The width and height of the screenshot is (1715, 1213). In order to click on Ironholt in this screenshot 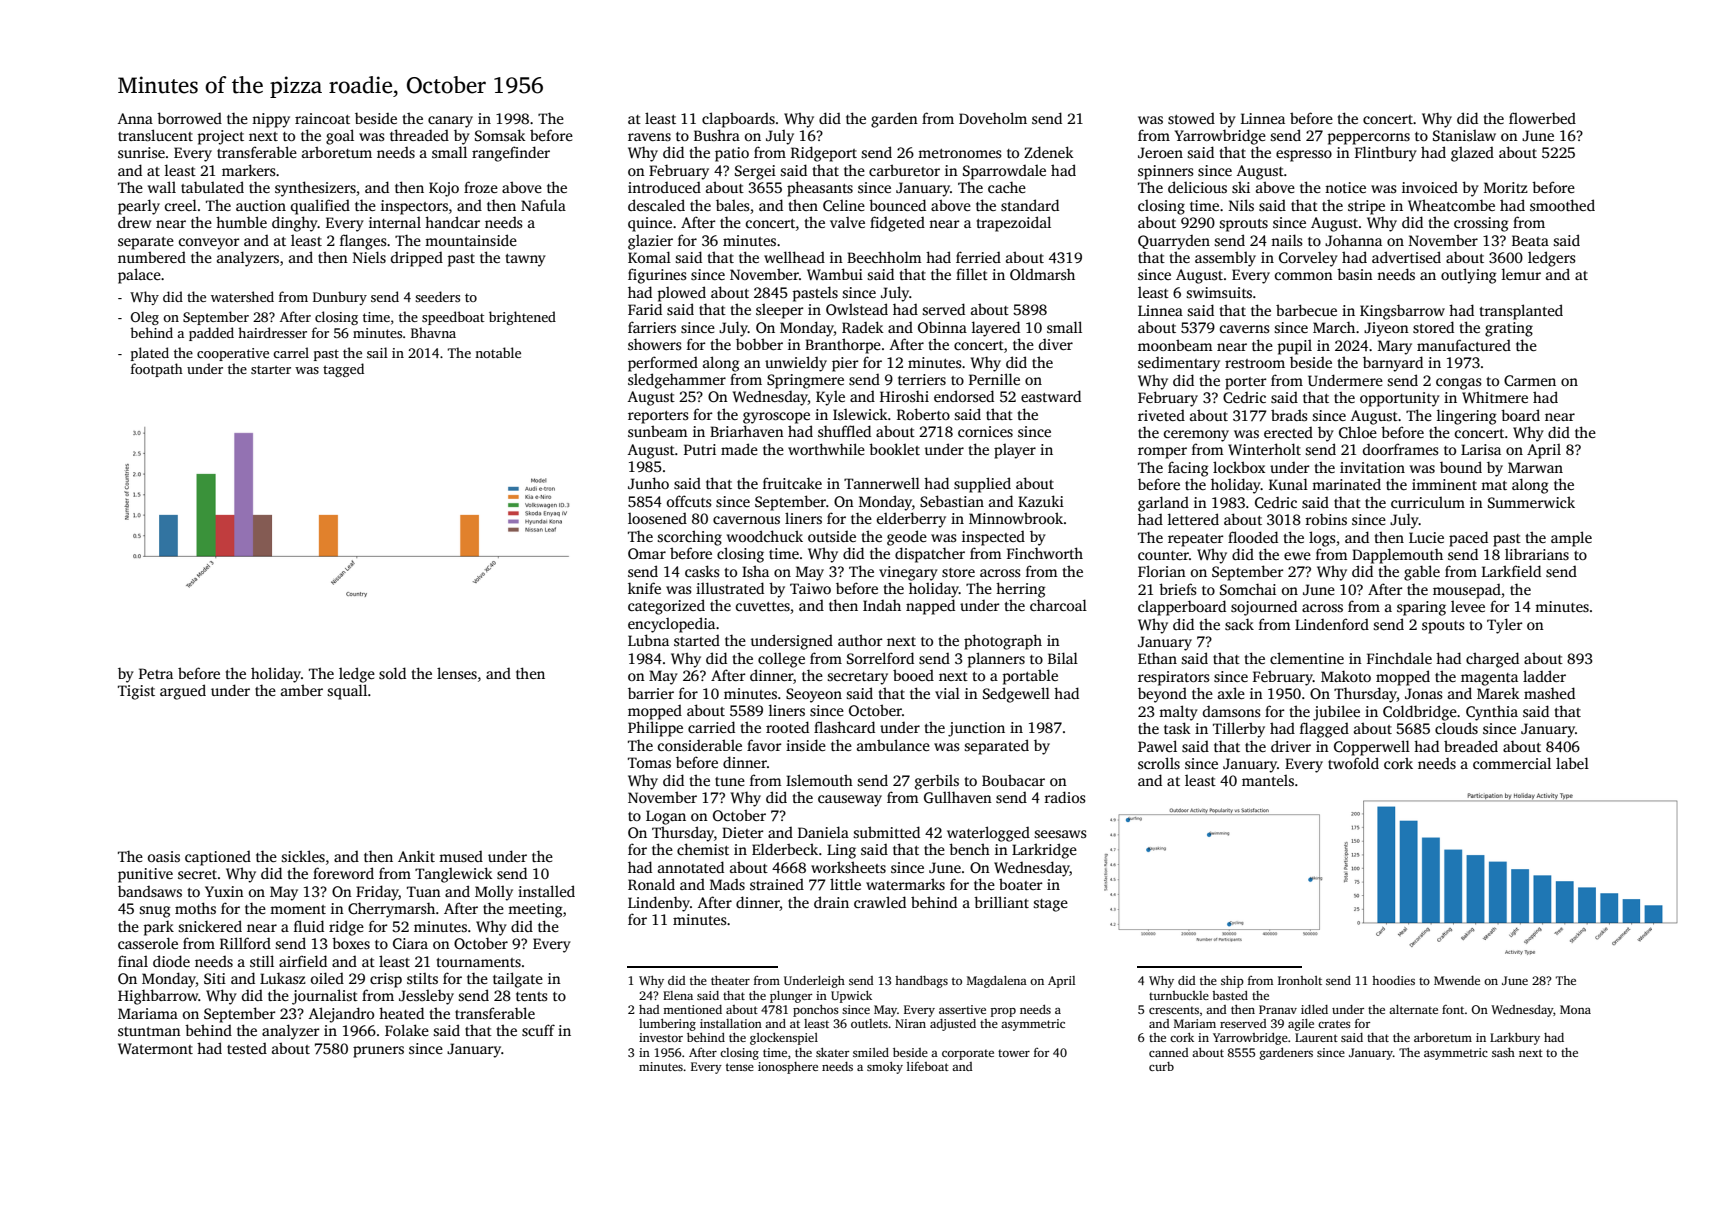, I will do `click(1300, 980)`.
